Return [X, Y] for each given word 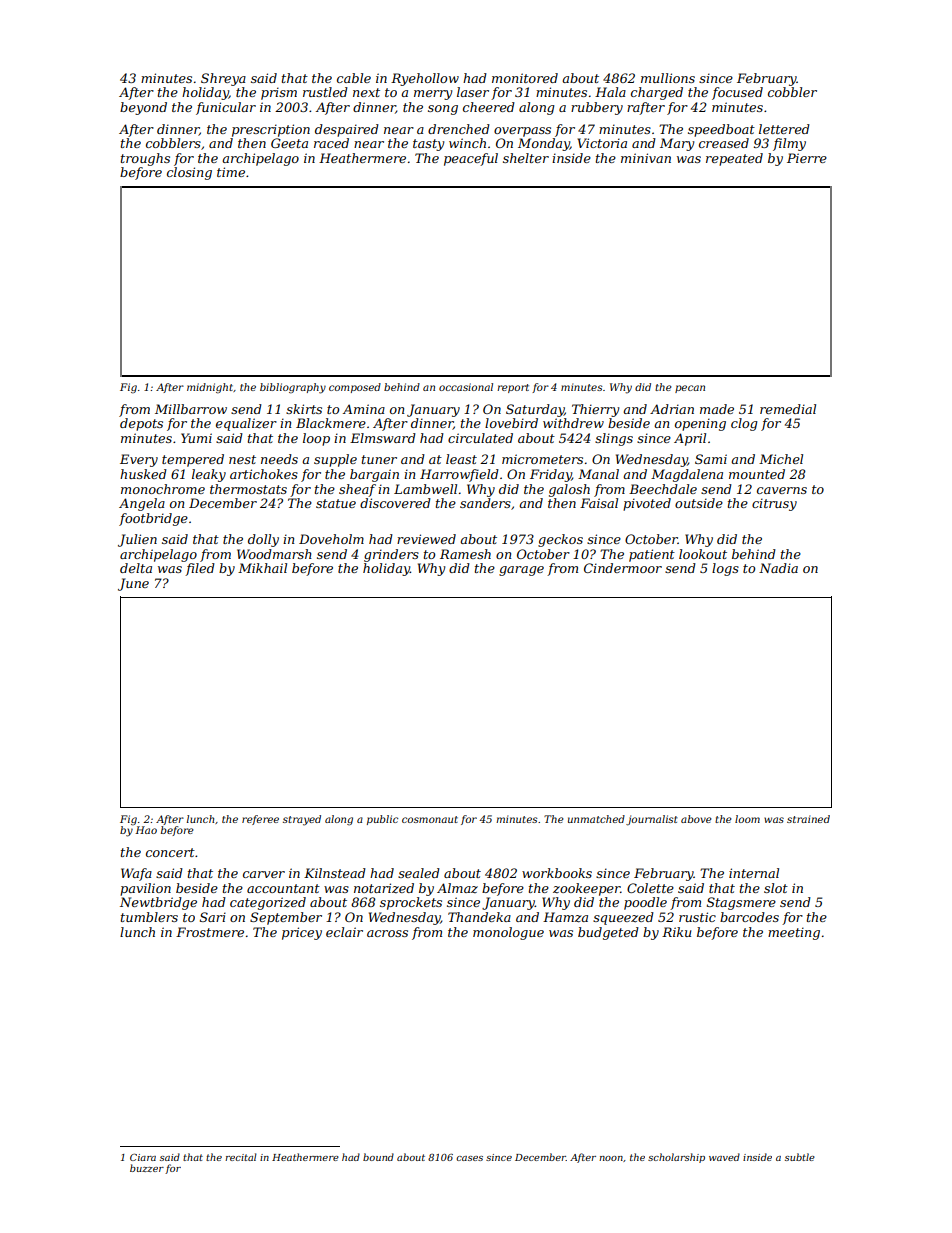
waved [724, 1157]
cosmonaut [430, 819]
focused [737, 93]
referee [260, 820]
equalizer [246, 424]
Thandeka [479, 917]
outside [699, 503]
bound [378, 1157]
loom [747, 819]
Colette [650, 888]
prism [279, 93]
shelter [526, 158]
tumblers [149, 917]
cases [469, 1158]
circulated [480, 438]
